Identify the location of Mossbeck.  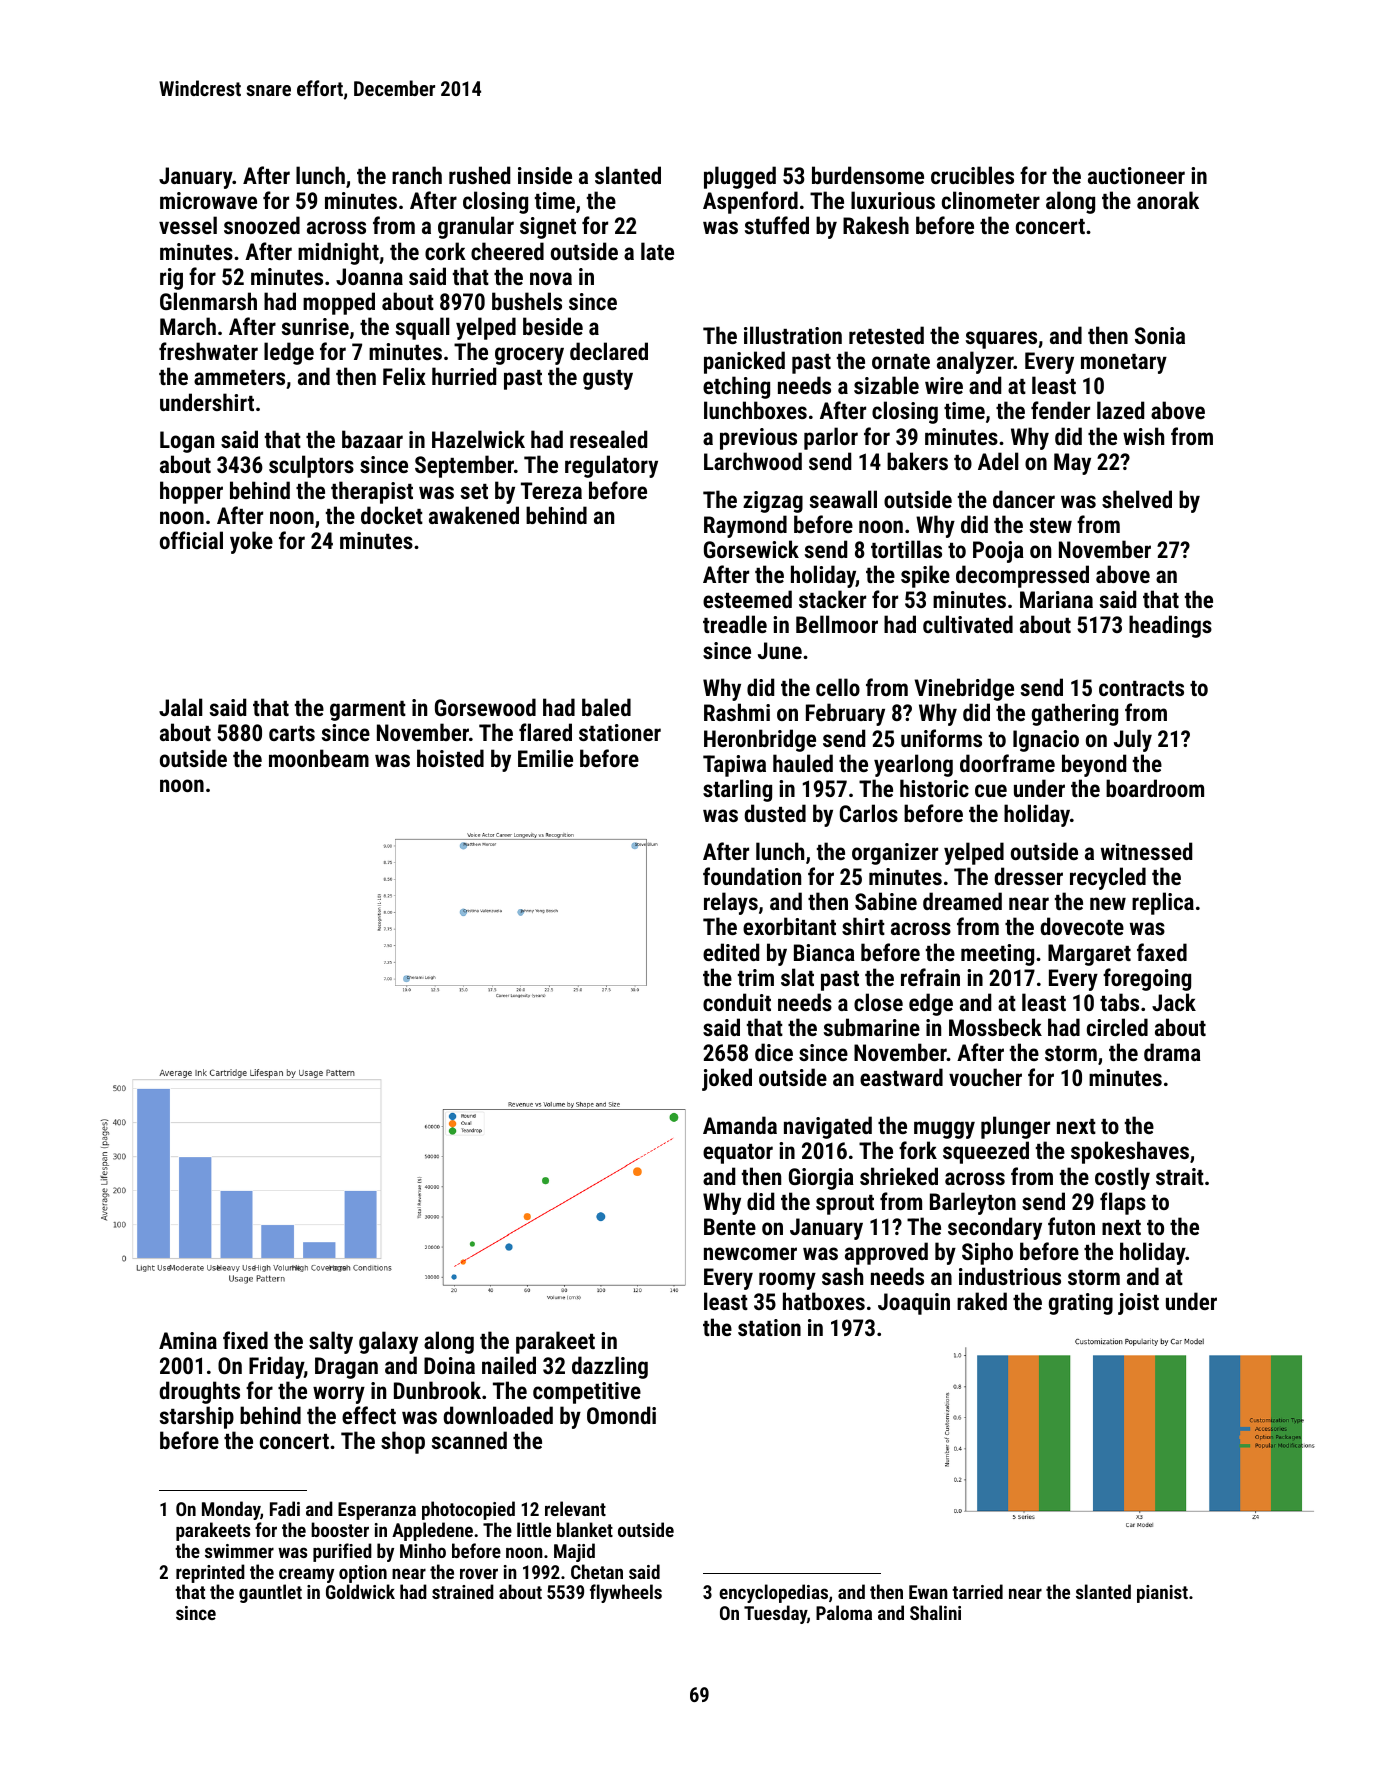
(995, 1027).
